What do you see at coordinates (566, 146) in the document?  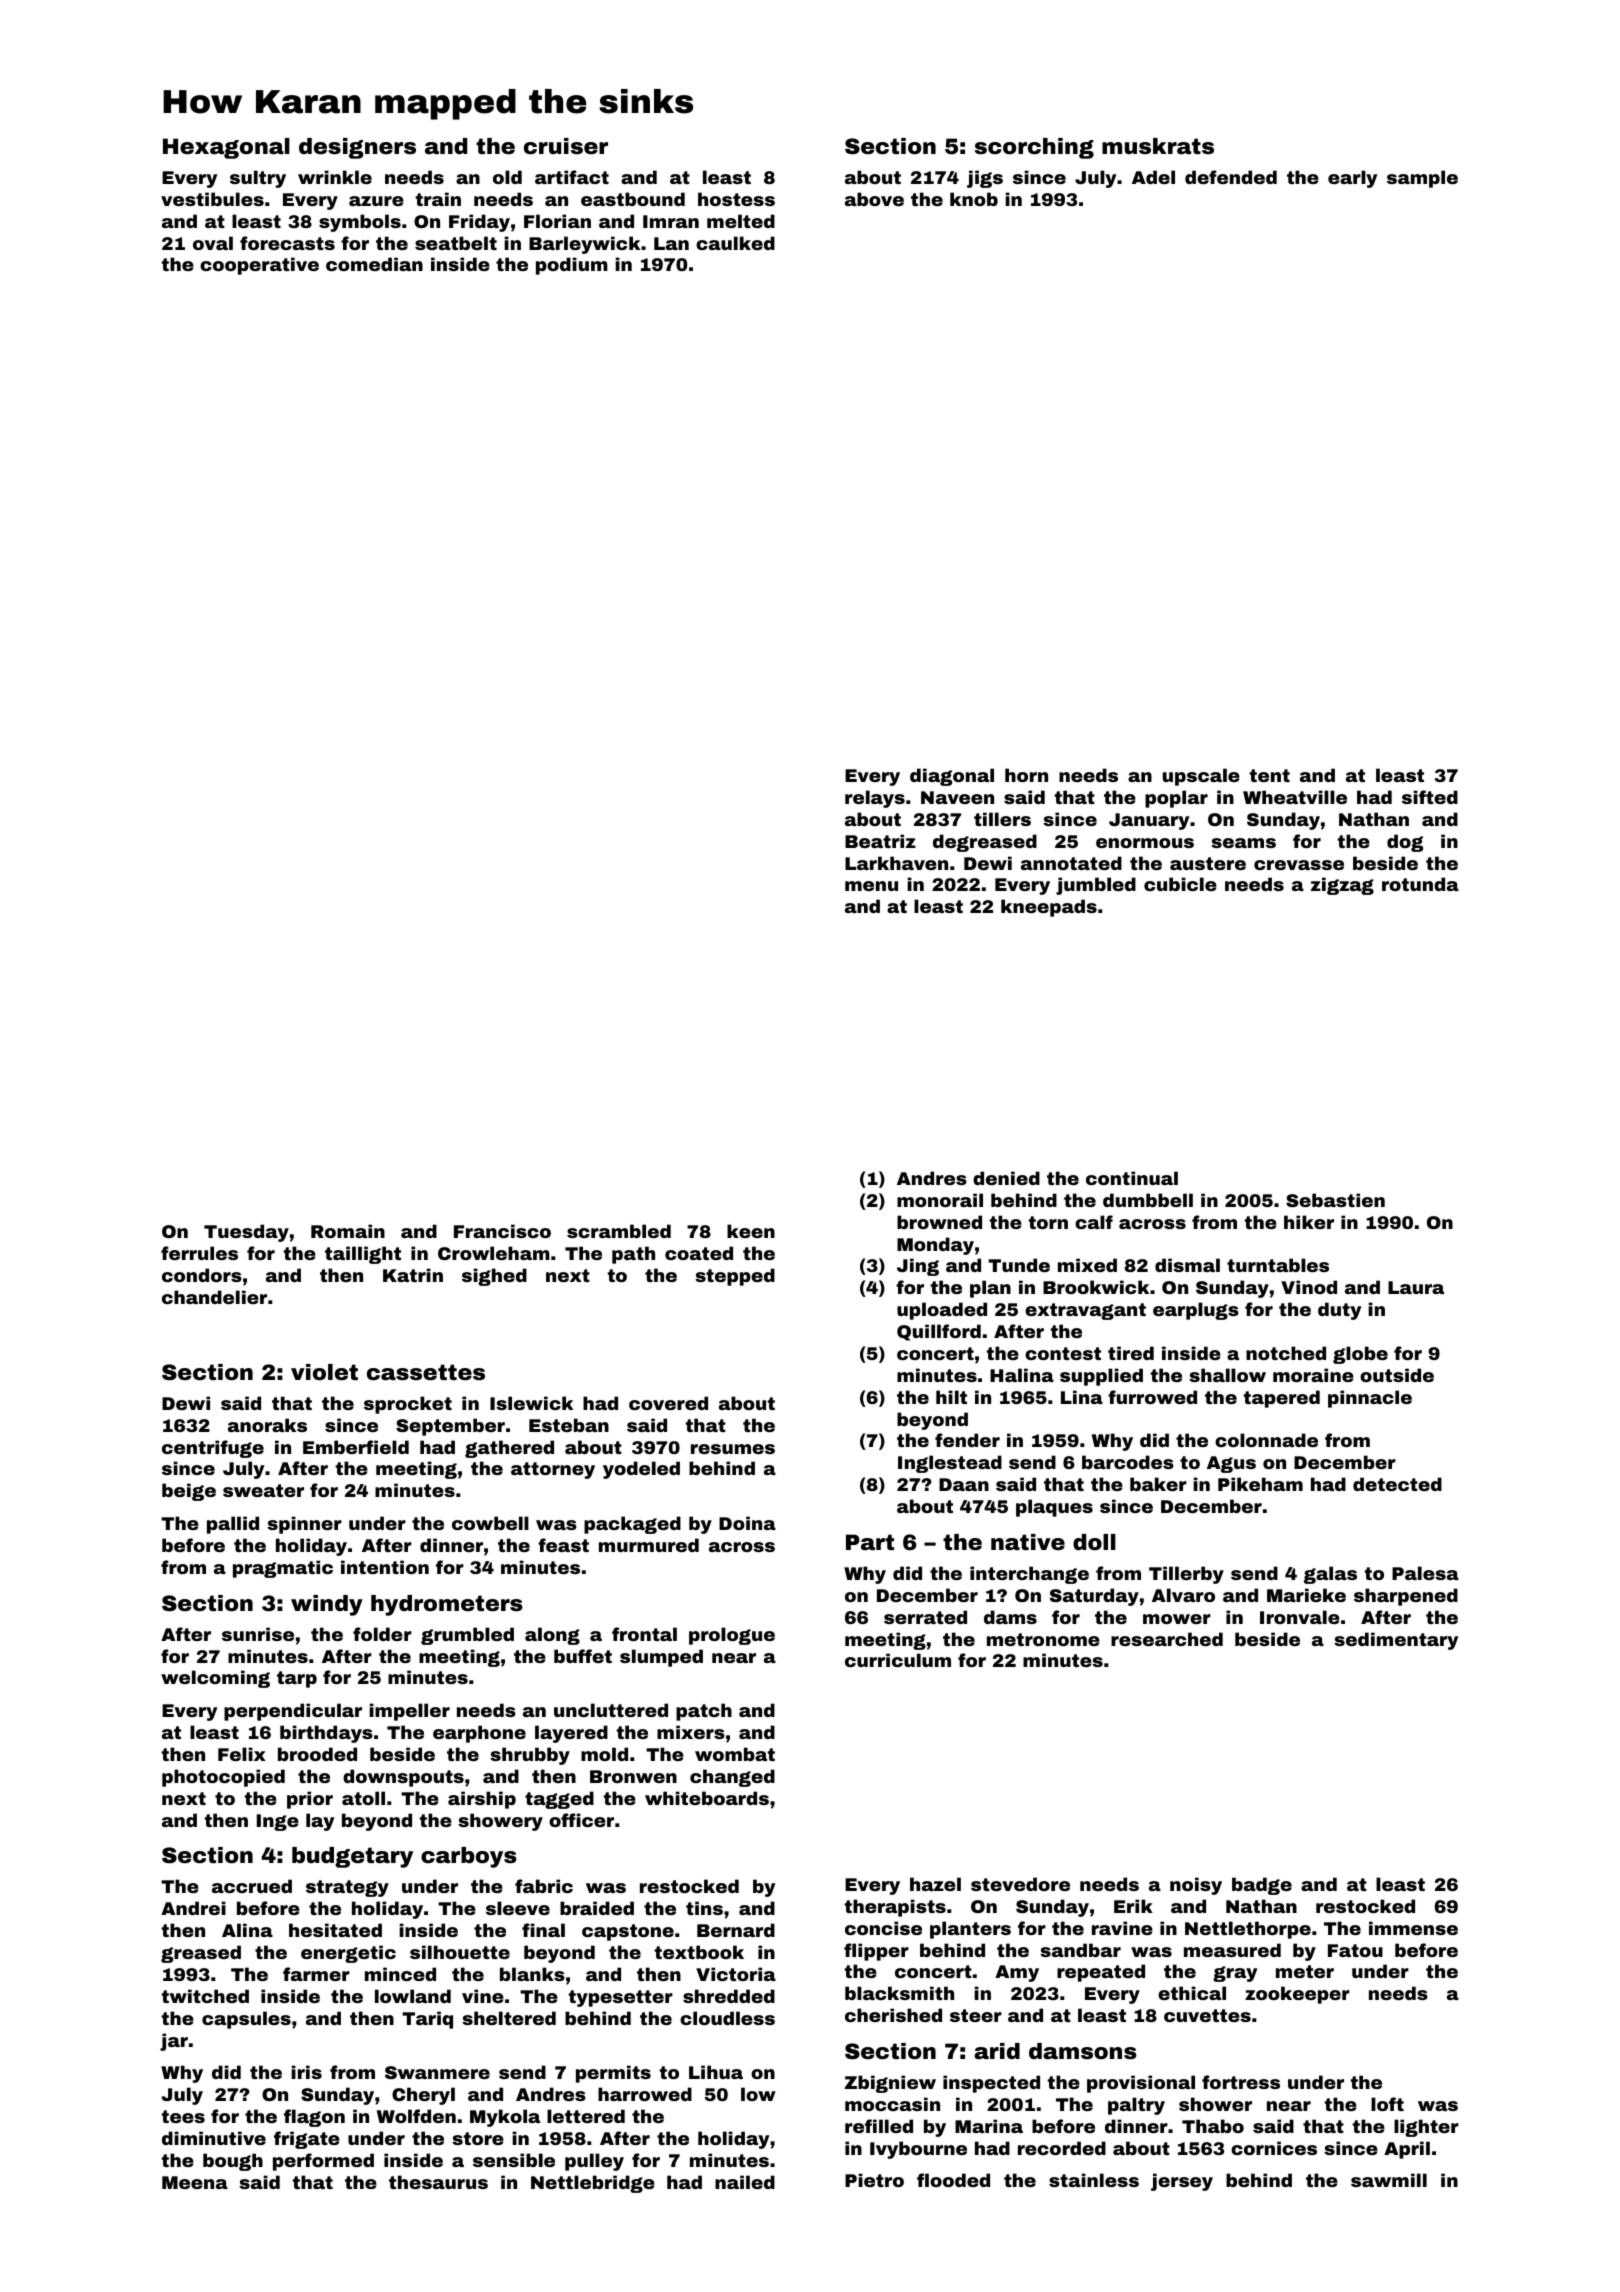 I see `cruiser` at bounding box center [566, 146].
